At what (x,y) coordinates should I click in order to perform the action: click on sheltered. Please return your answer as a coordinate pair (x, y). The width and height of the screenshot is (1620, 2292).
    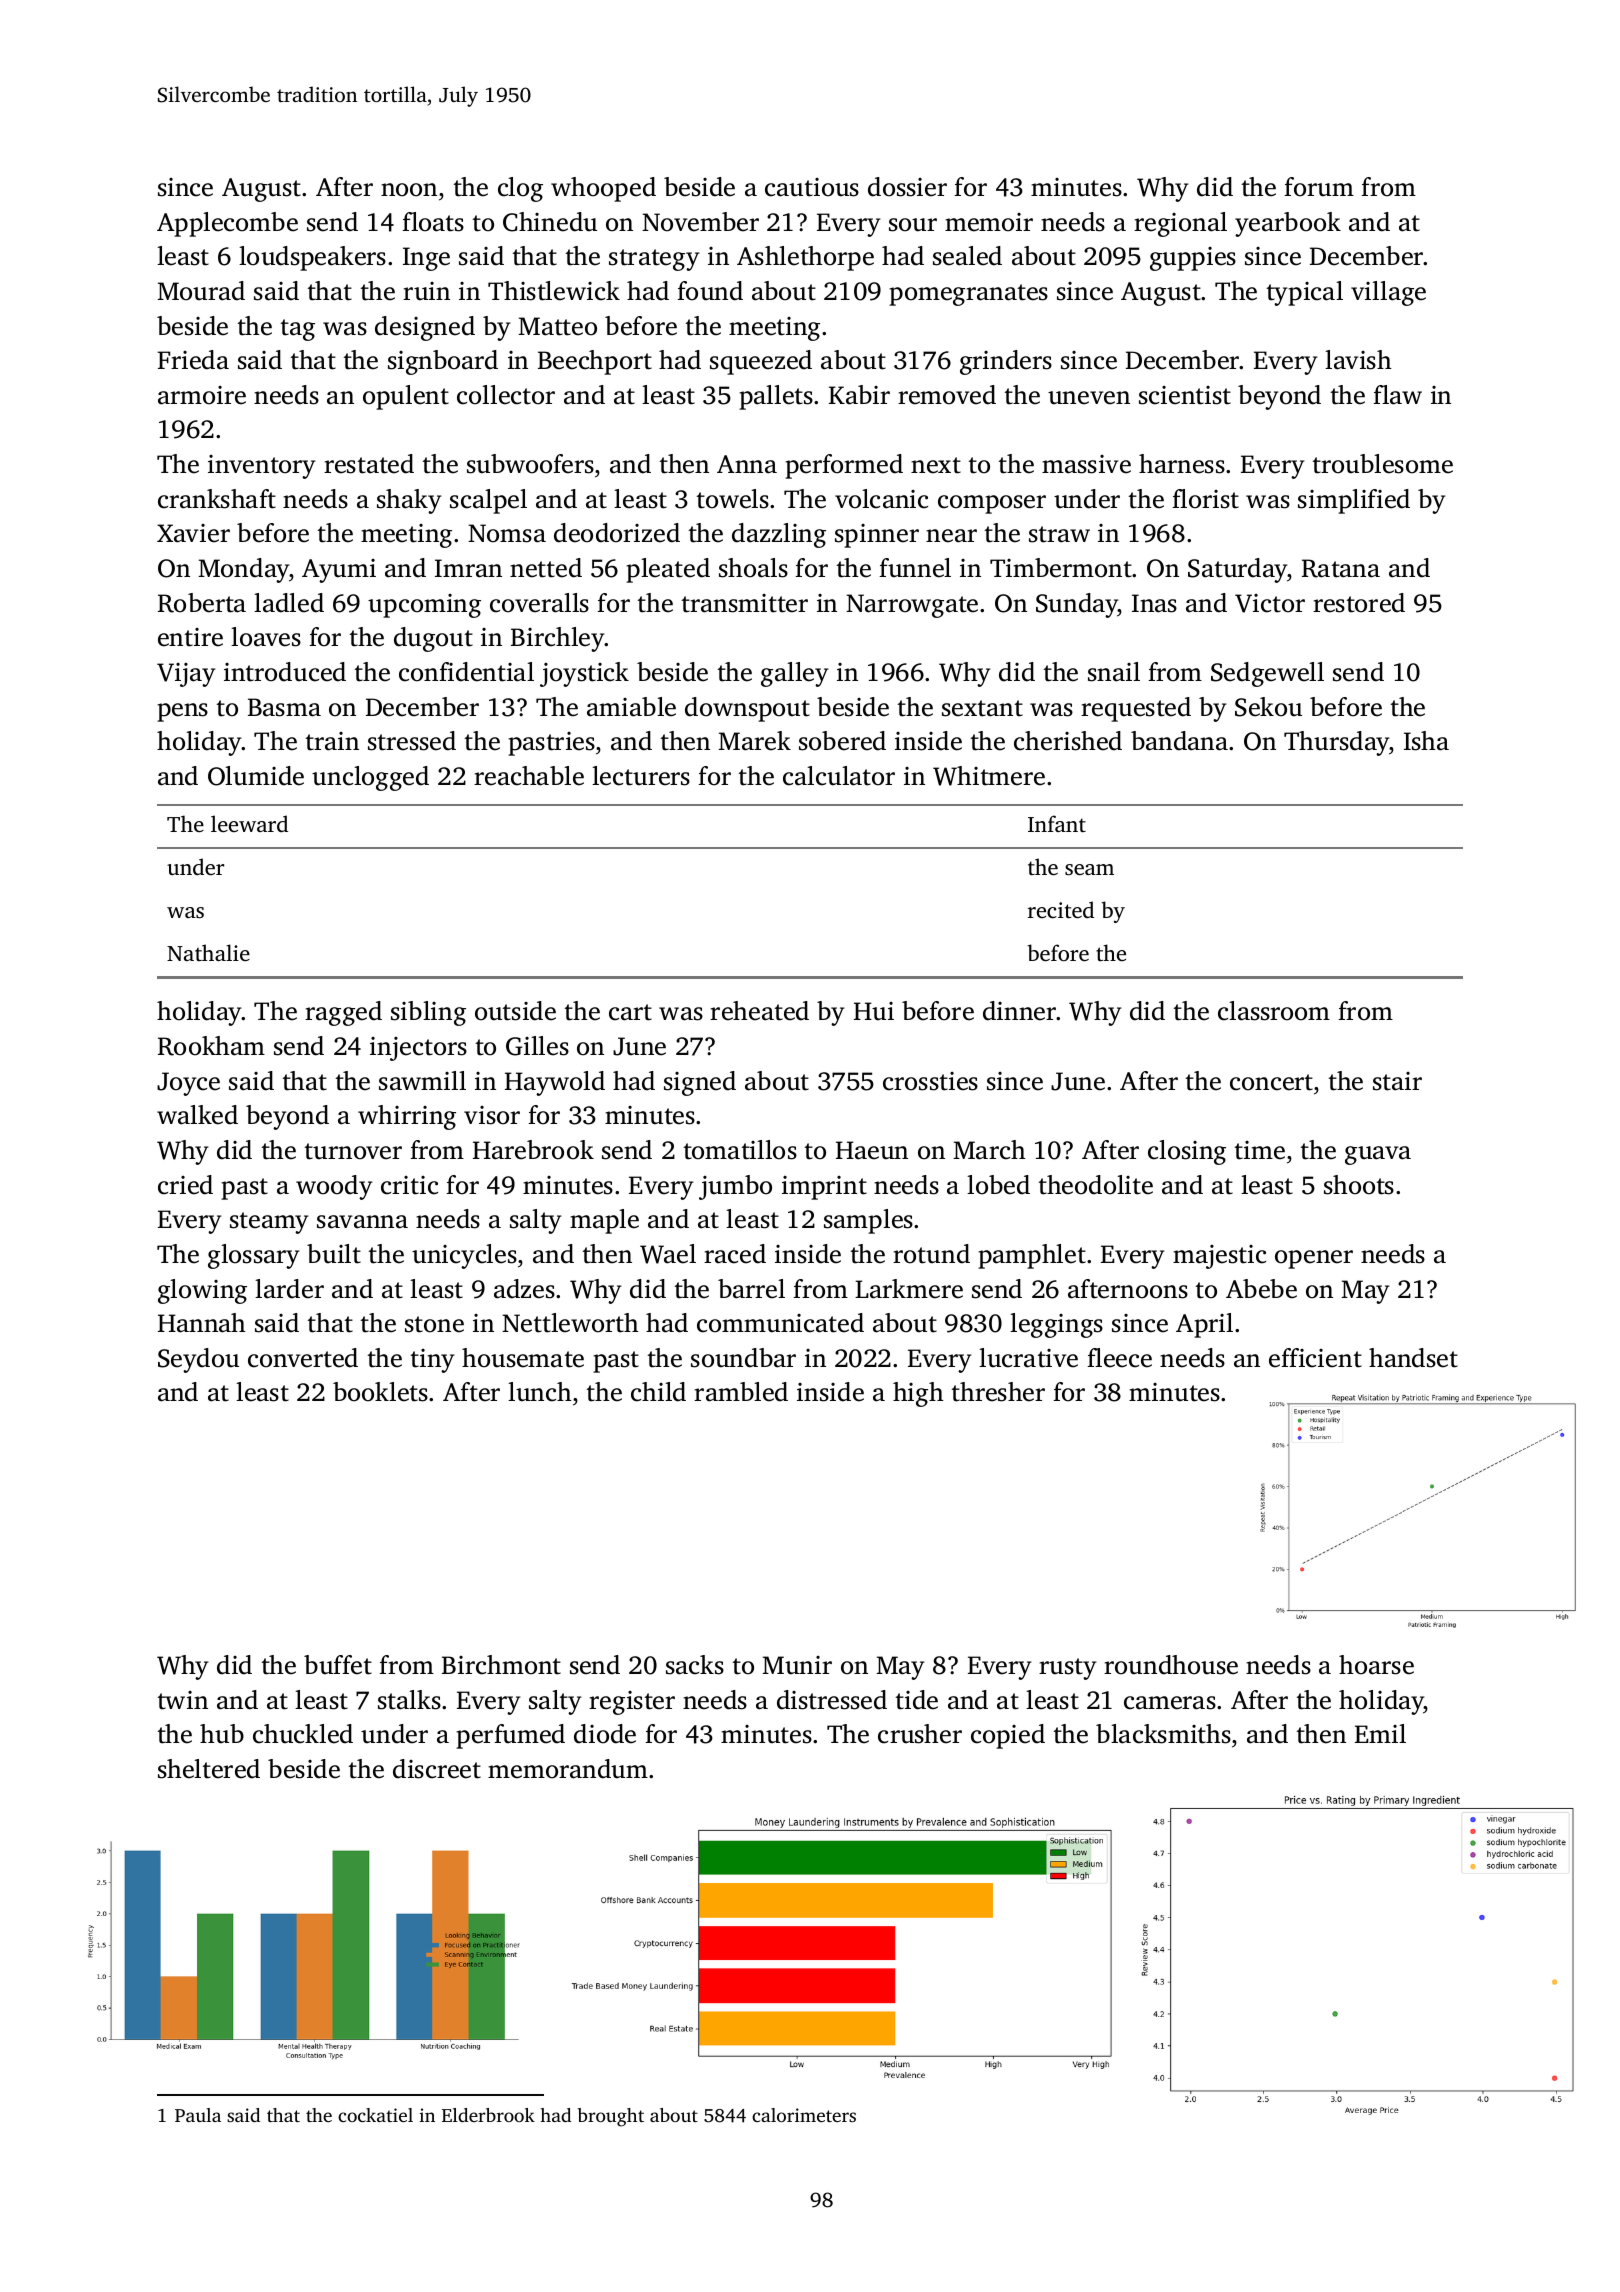
    Looking at the image, I should click on (209, 1769).
